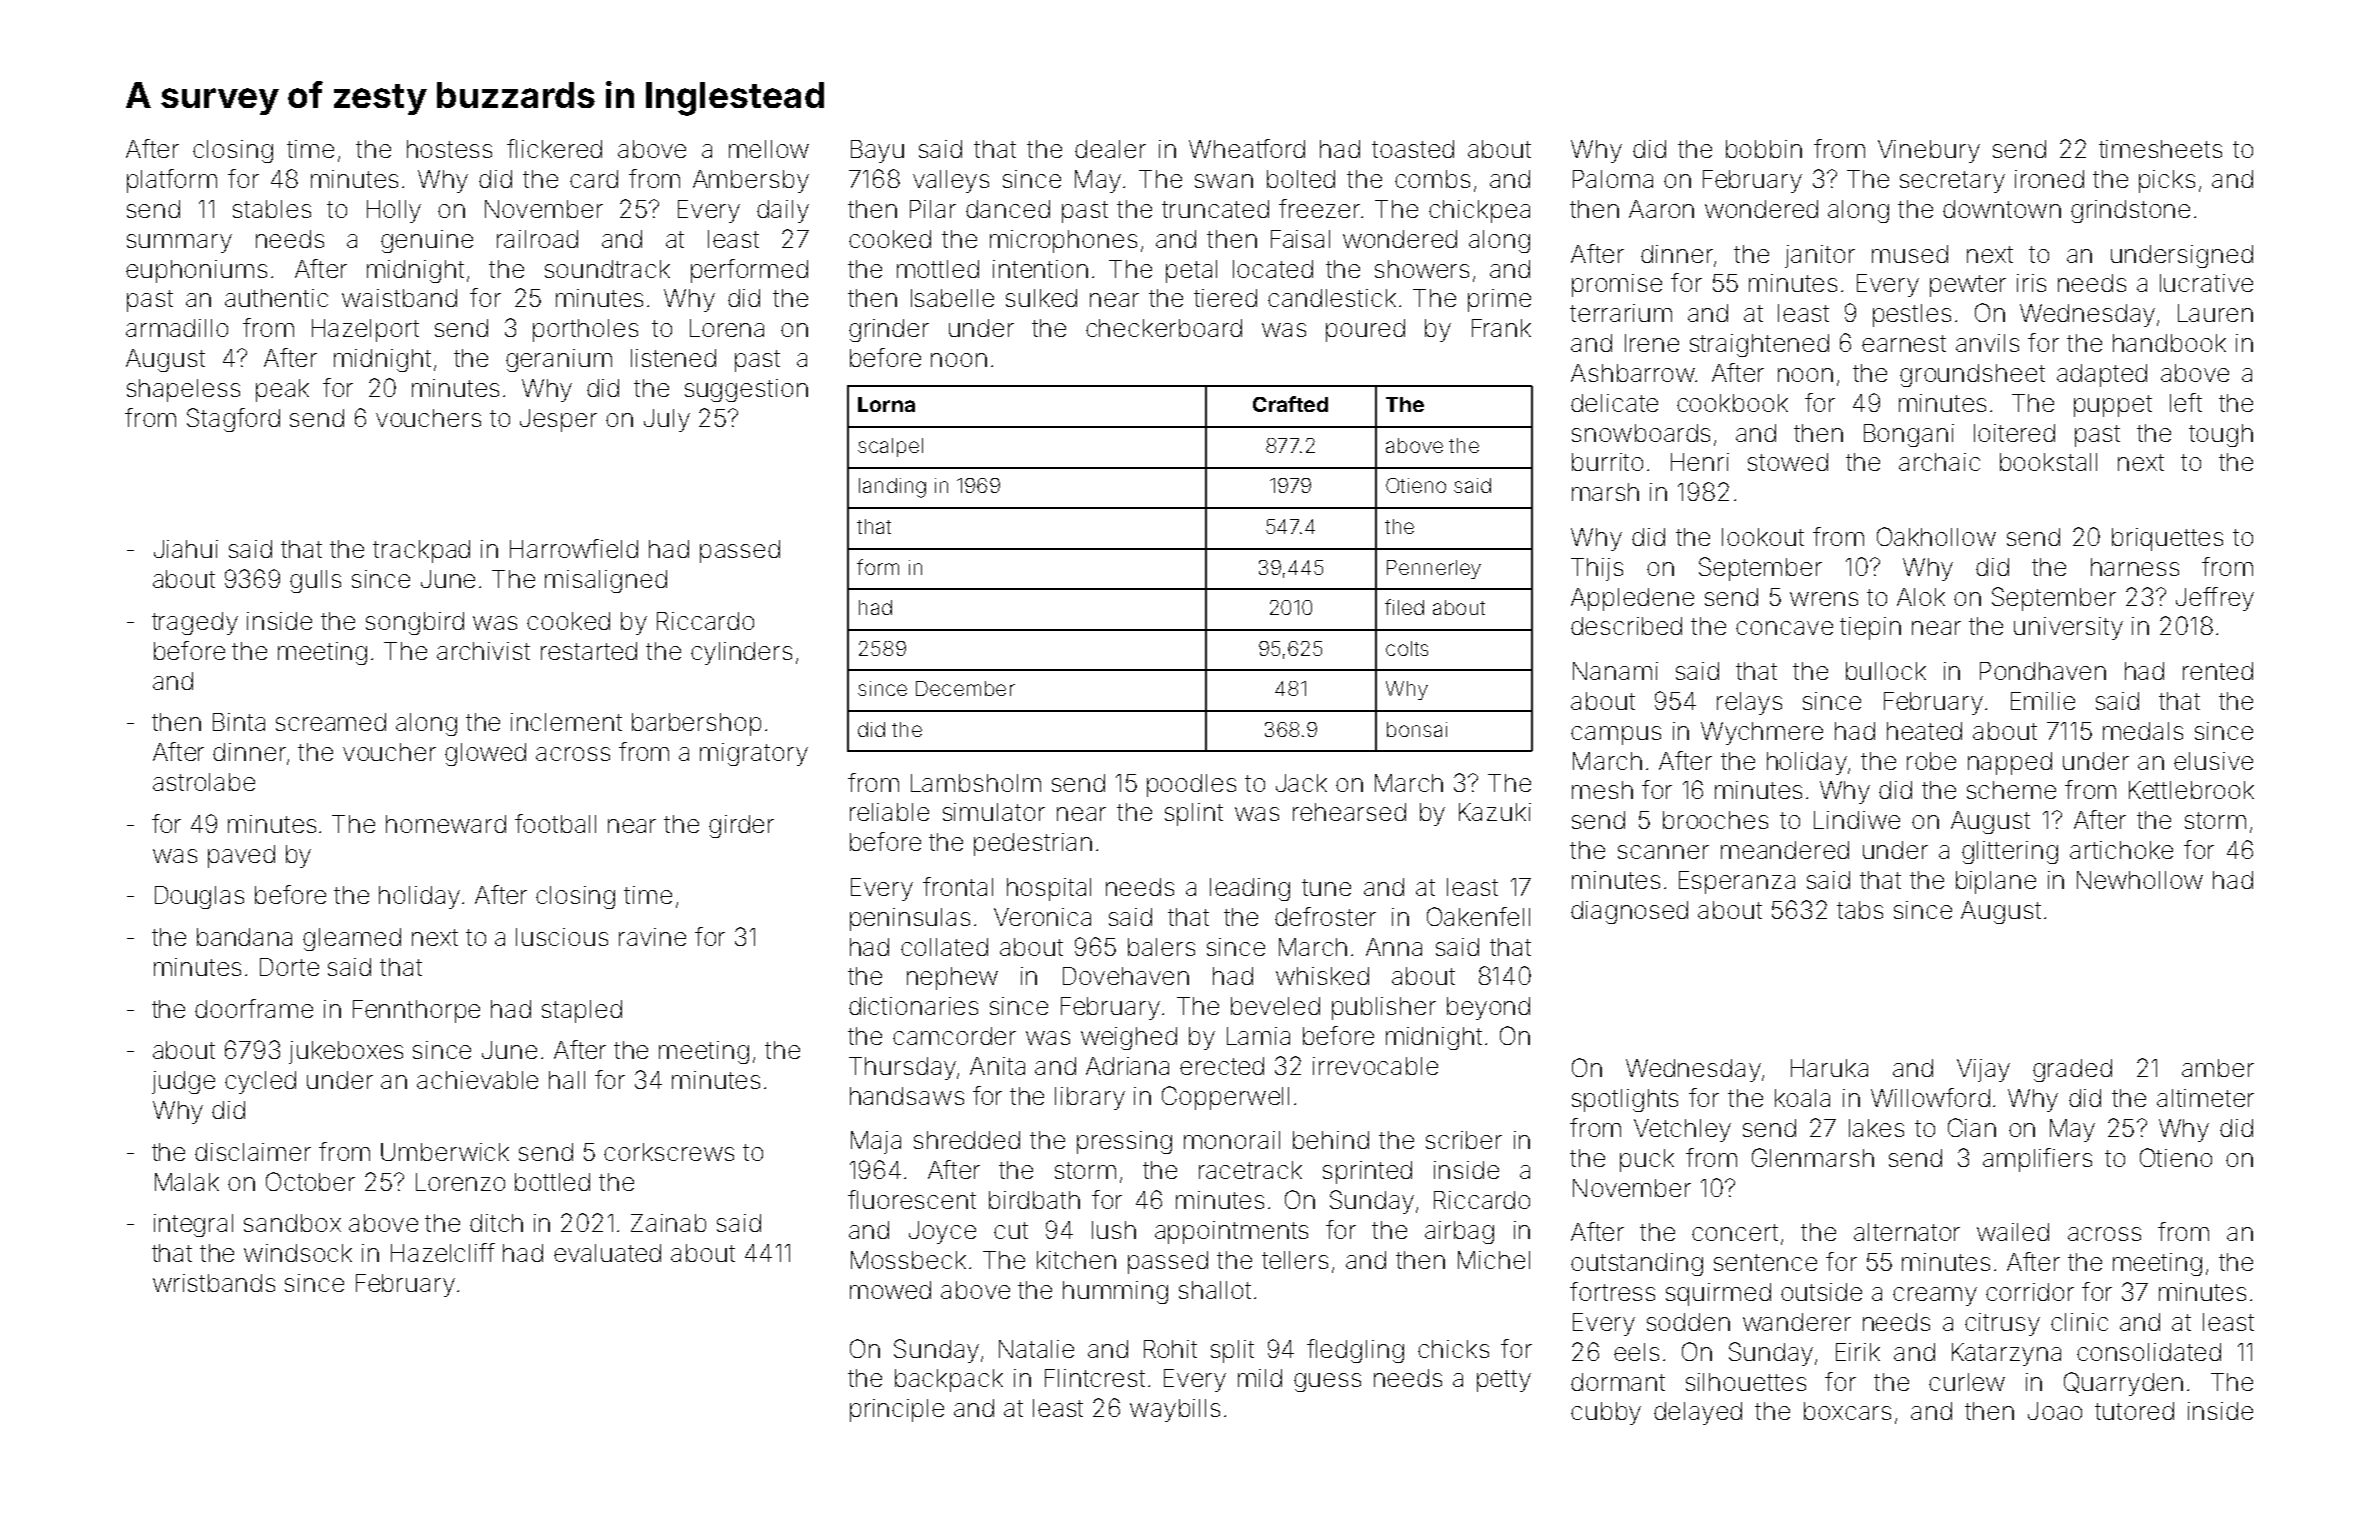  Describe the element at coordinates (1231, 1232) in the screenshot. I see `appointments` at that location.
